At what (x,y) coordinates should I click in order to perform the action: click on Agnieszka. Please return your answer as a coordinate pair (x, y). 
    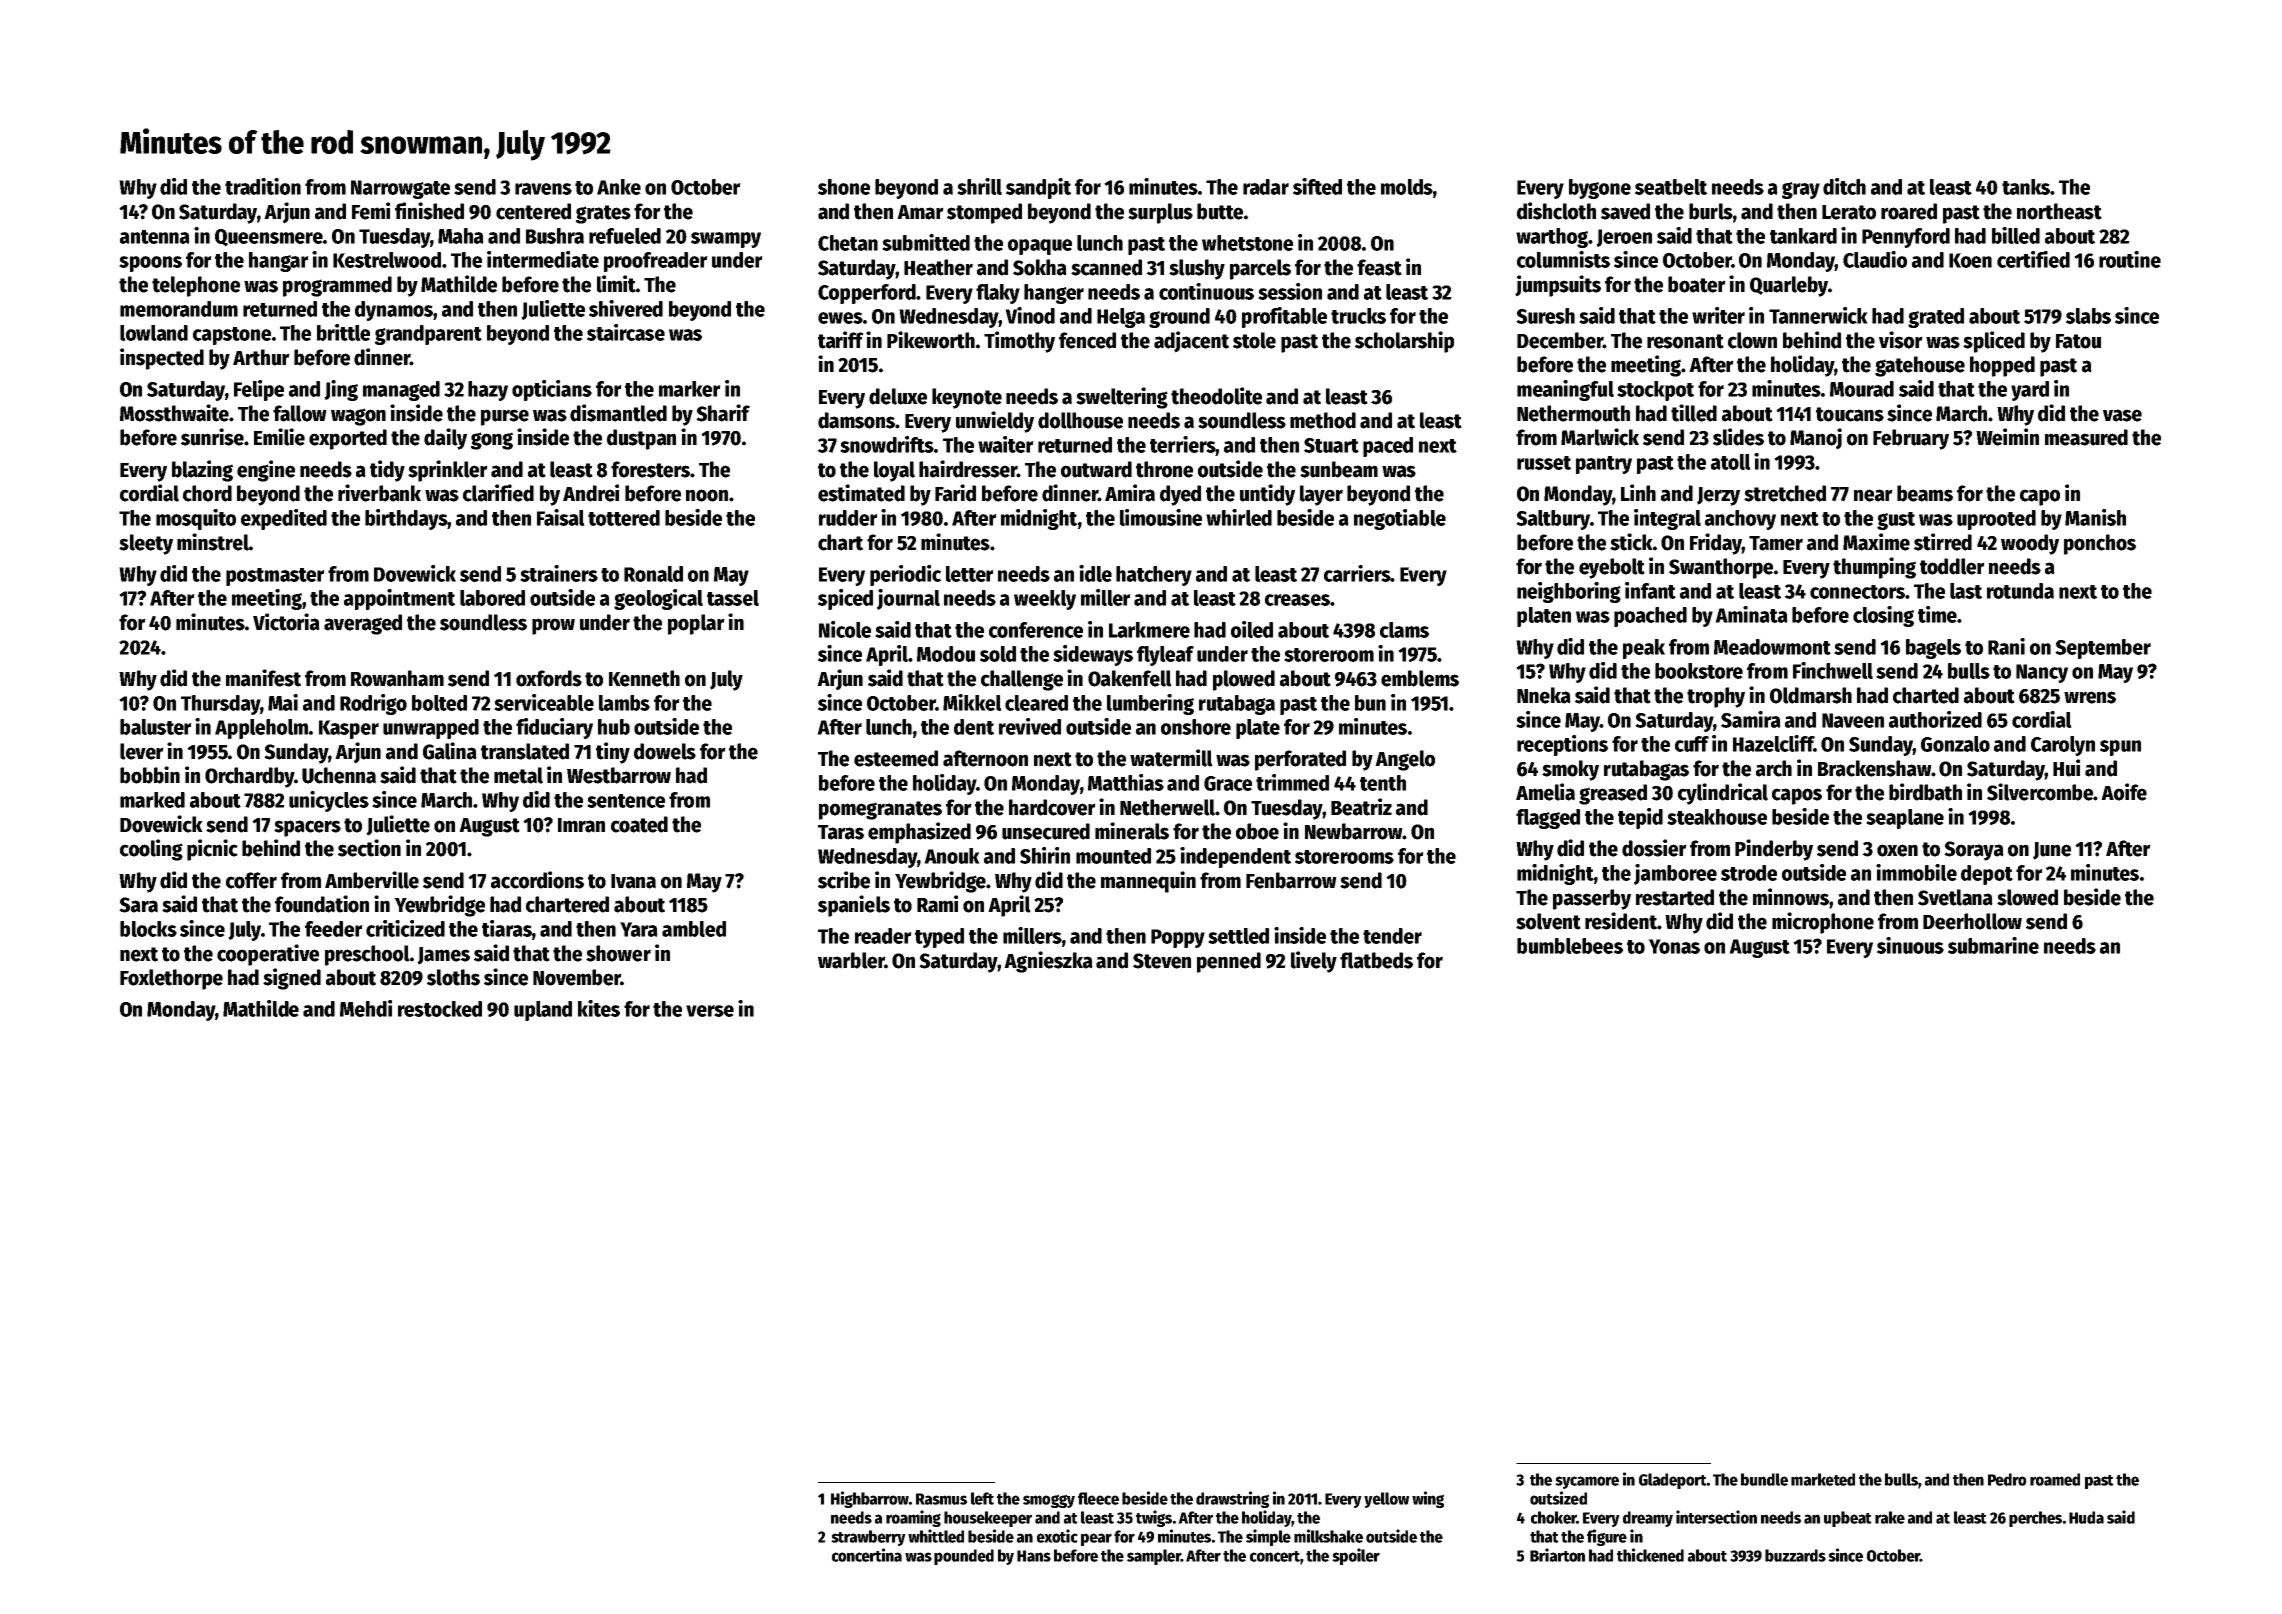
    Looking at the image, I should click on (1048, 962).
